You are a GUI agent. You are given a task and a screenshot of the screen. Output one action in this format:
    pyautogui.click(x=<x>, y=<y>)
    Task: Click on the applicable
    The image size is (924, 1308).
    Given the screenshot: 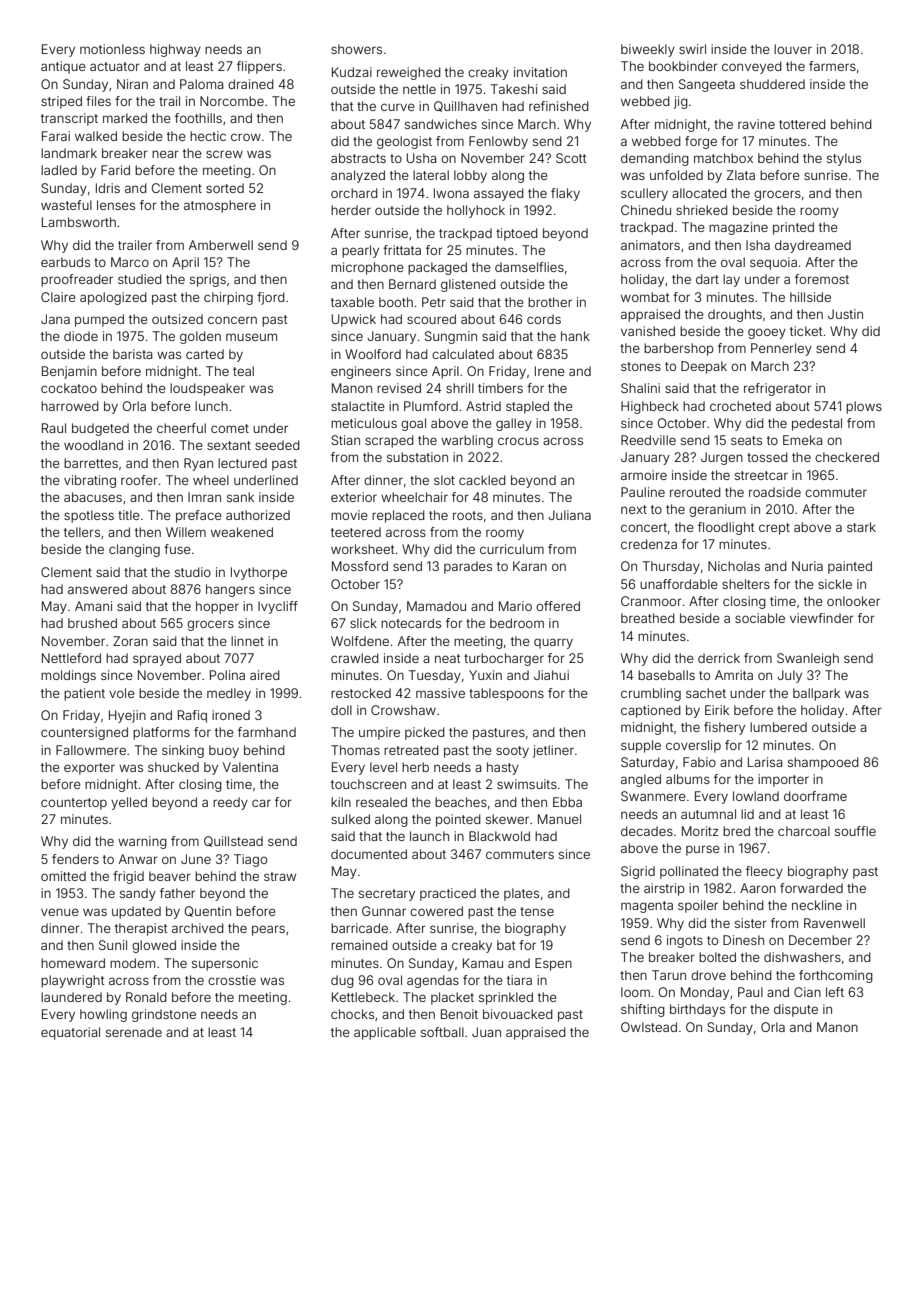 What is the action you would take?
    pyautogui.click(x=385, y=1033)
